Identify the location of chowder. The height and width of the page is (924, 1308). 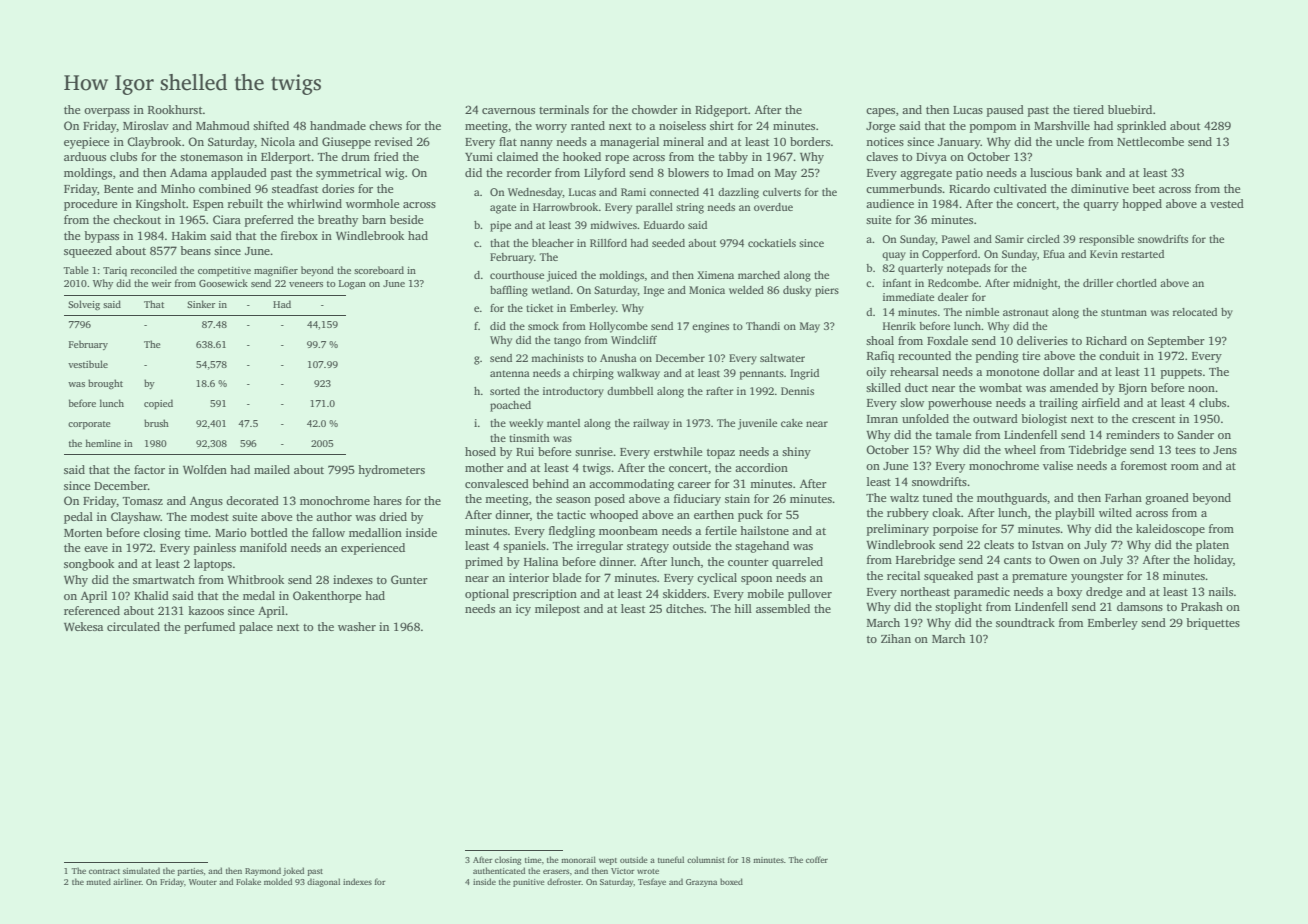
(655, 109).
